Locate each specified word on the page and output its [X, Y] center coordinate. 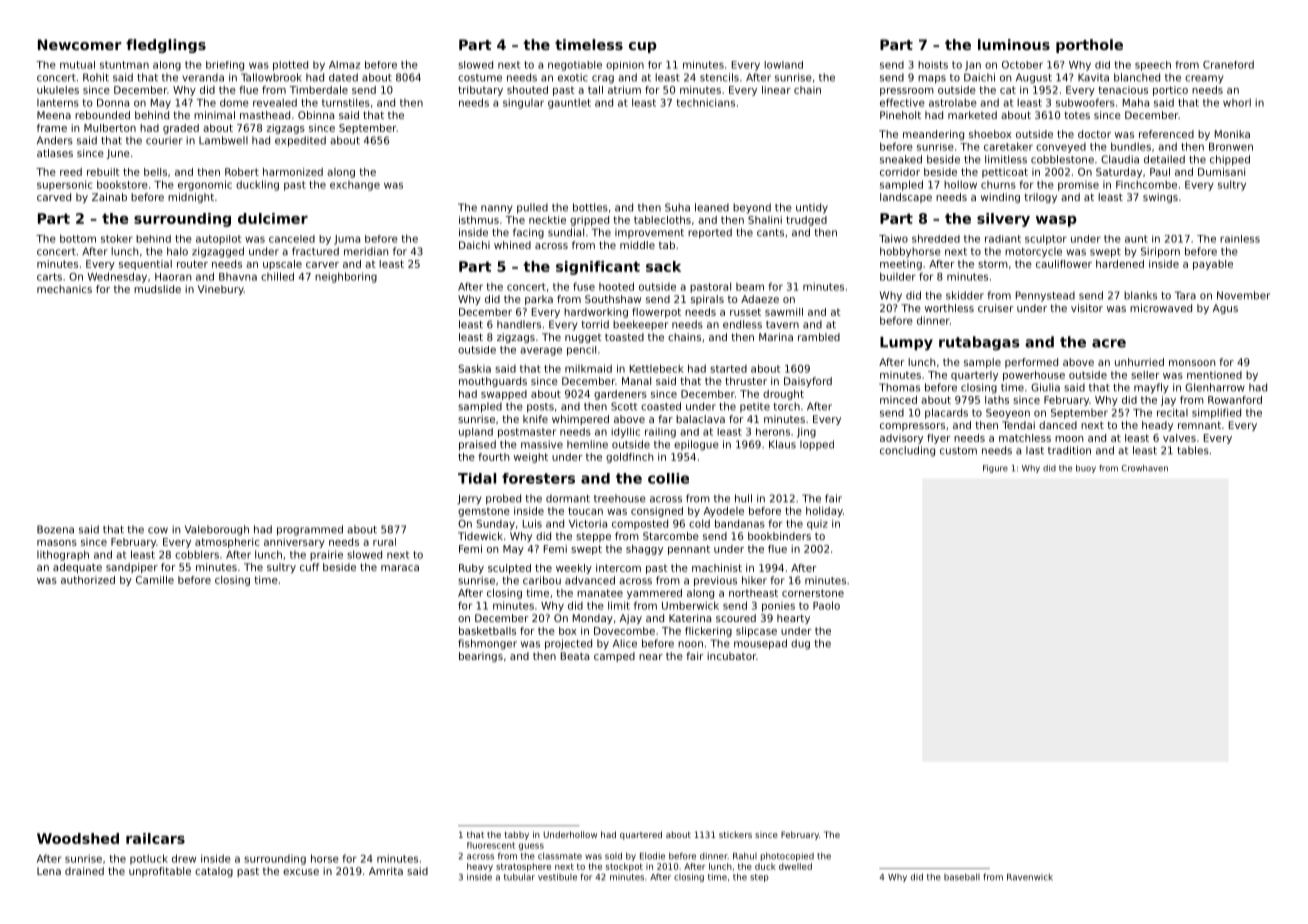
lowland [783, 65]
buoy [1086, 469]
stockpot [624, 867]
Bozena [55, 529]
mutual [77, 65]
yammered [654, 594]
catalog [214, 872]
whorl [1237, 102]
